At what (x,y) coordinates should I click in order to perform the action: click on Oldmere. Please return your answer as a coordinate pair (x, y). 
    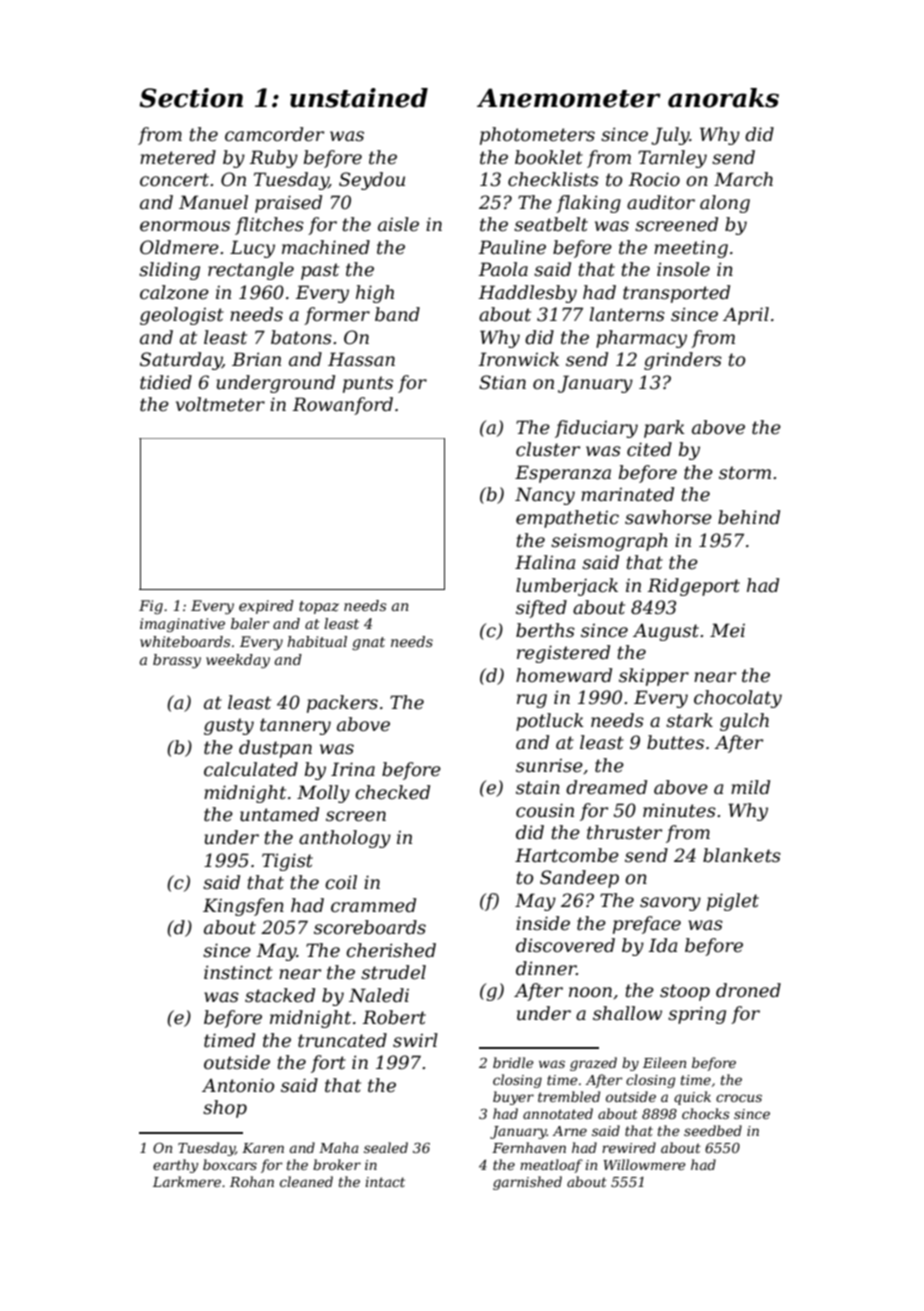
    Looking at the image, I should click on (179, 247).
